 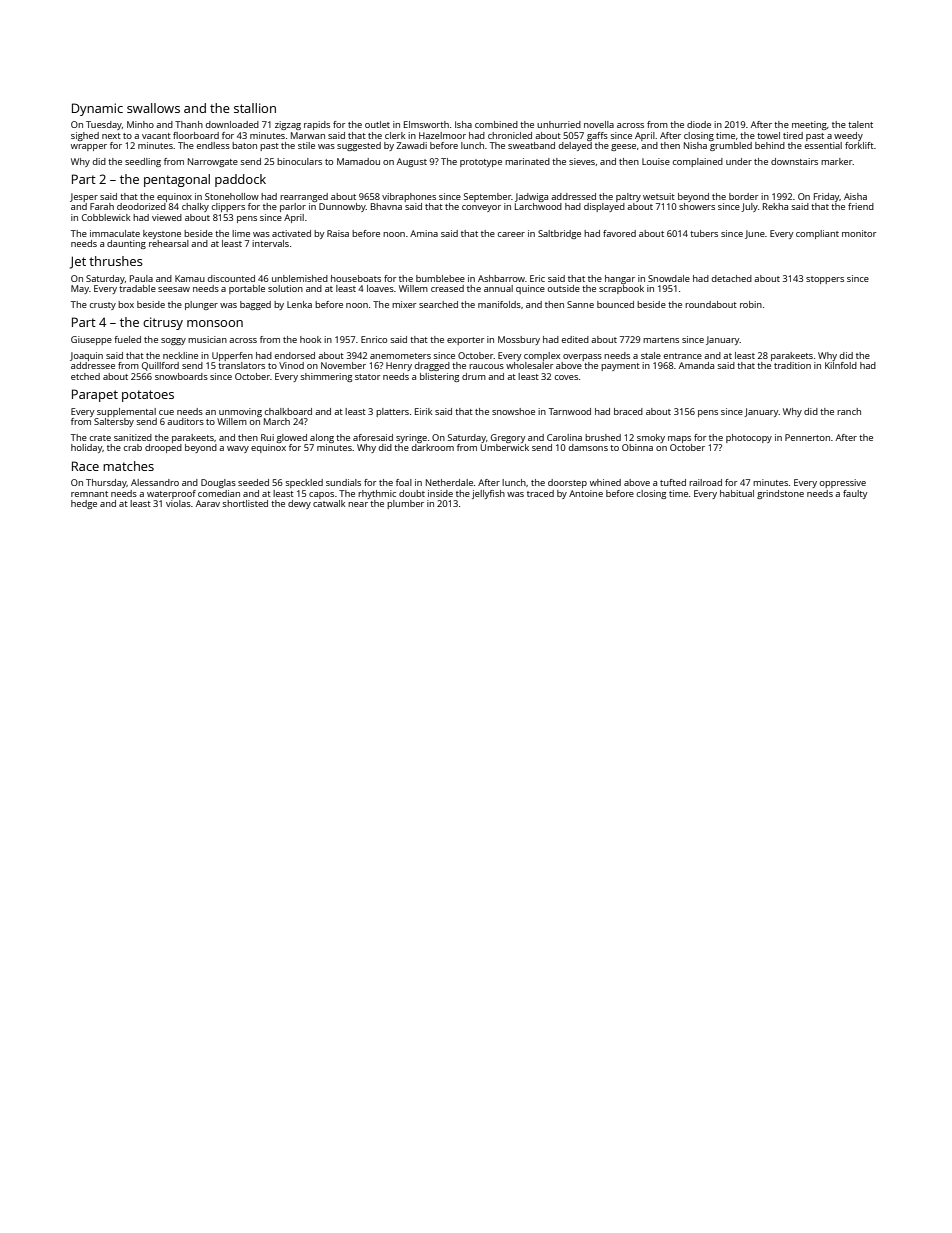 I want to click on dewy, so click(x=299, y=504).
